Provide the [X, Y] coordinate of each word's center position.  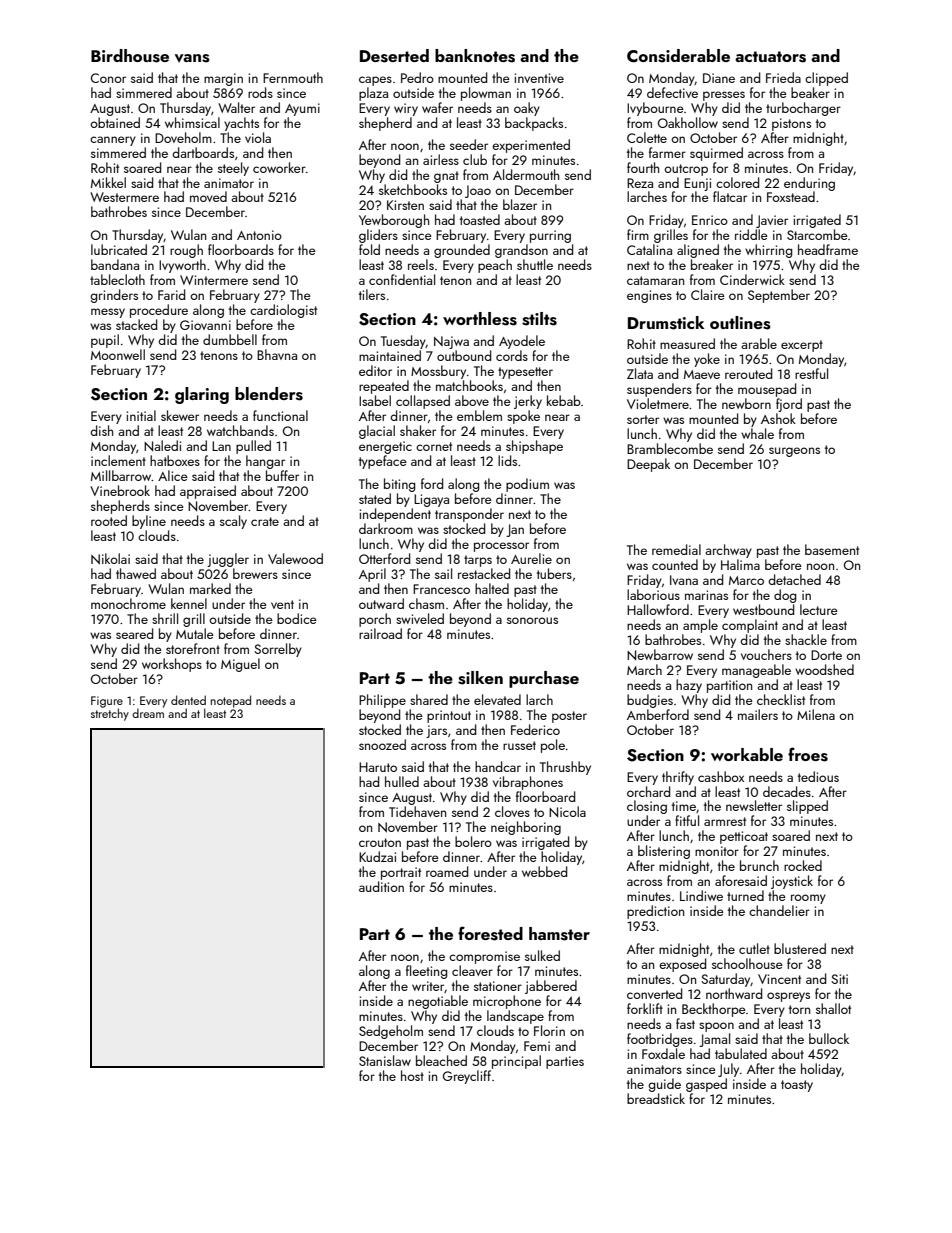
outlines [740, 323]
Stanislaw [385, 1060]
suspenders [659, 390]
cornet [434, 446]
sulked [542, 955]
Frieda [783, 77]
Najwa [451, 342]
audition [381, 886]
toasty [797, 1086]
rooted [109, 520]
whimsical [192, 122]
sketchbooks [413, 189]
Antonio [259, 235]
